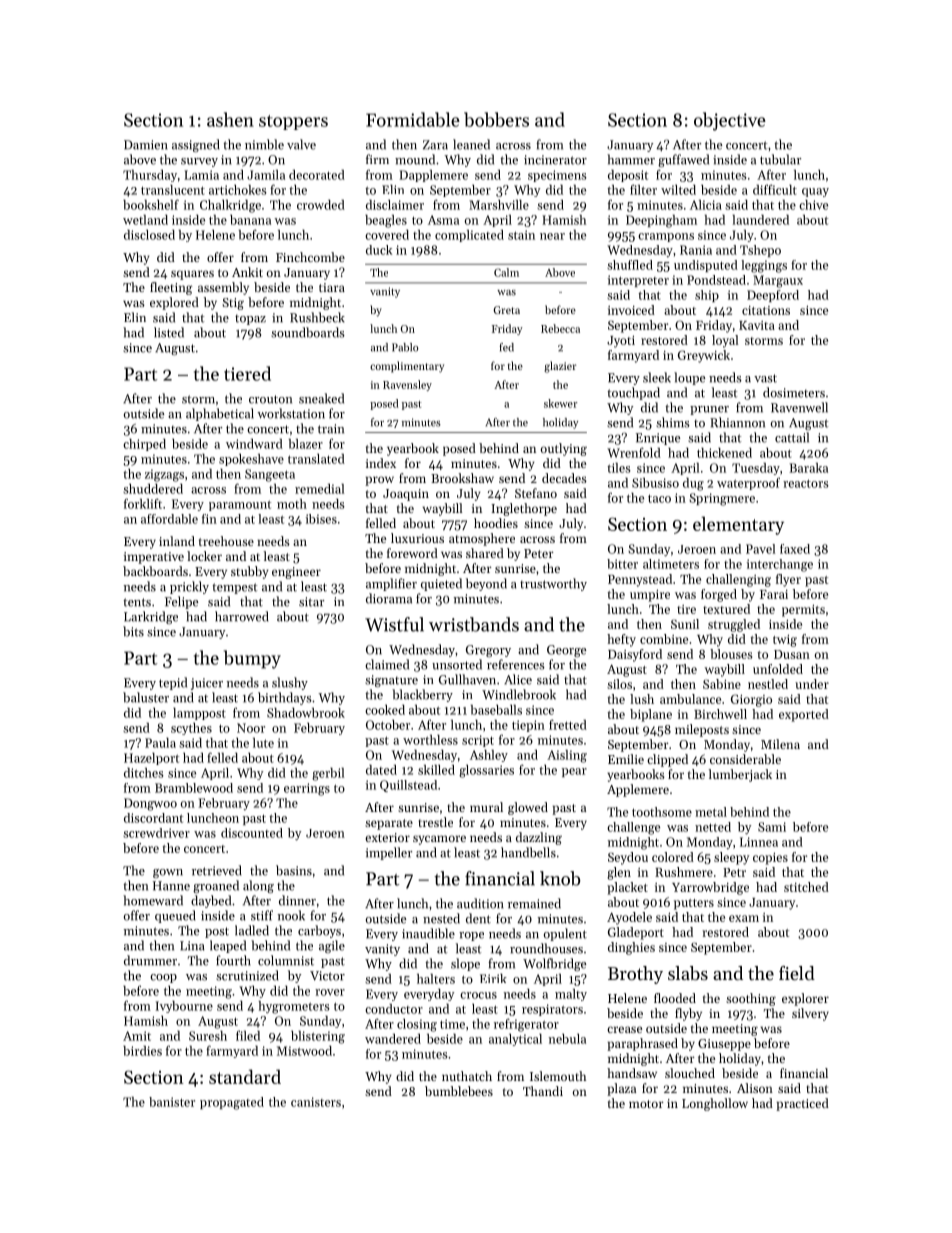  What do you see at coordinates (173, 683) in the page?
I see `tepid` at bounding box center [173, 683].
